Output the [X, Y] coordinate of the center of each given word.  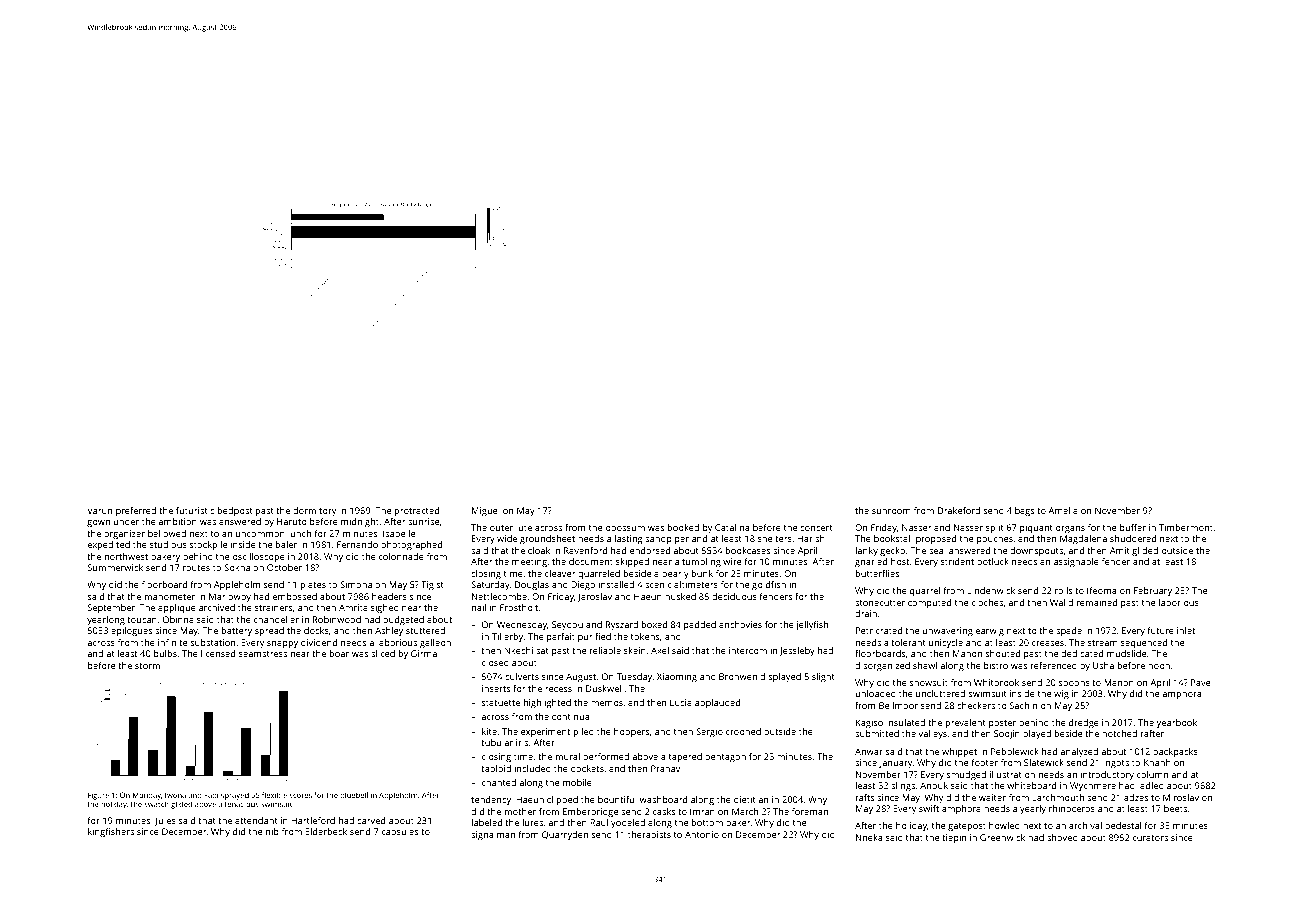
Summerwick [115, 567]
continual [572, 716]
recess [558, 689]
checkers [976, 705]
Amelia [1063, 510]
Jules [165, 821]
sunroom [891, 511]
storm [147, 666]
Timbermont [1186, 527]
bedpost [235, 511]
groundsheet [547, 539]
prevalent [966, 723]
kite [489, 731]
